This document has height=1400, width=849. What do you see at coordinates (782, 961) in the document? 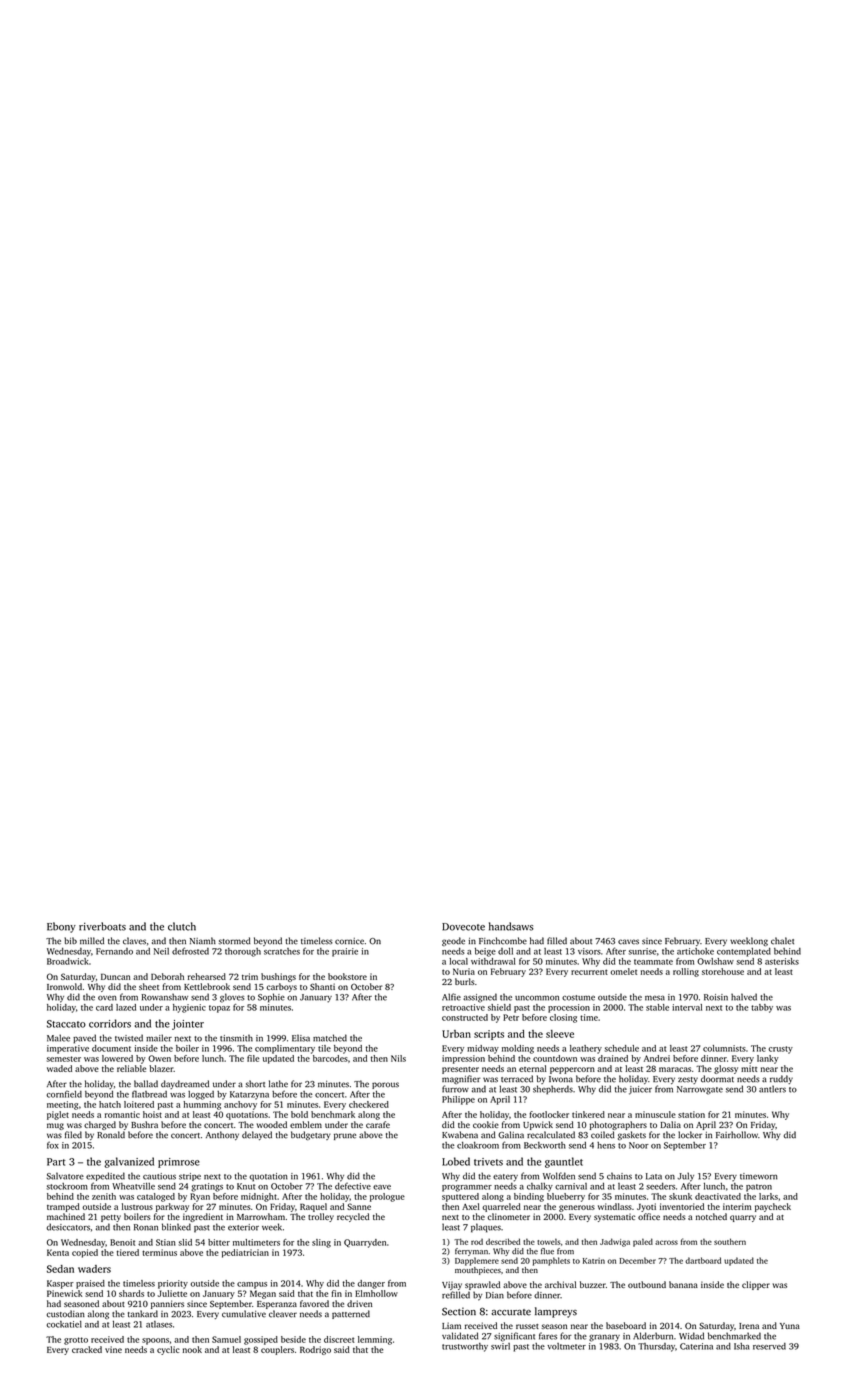
I see `asterisks` at bounding box center [782, 961].
